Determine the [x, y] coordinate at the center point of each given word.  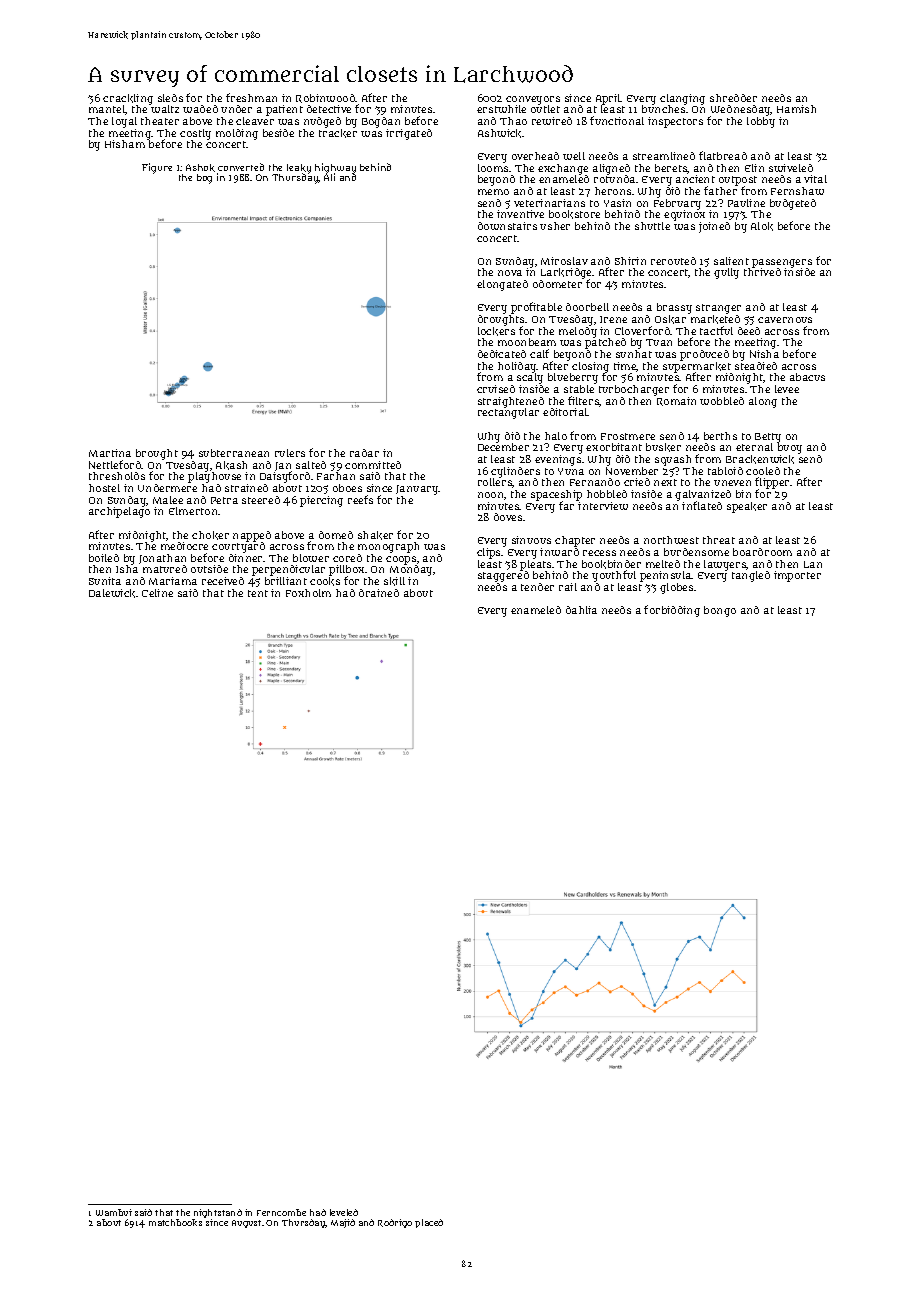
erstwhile [501, 109]
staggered [503, 576]
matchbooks [175, 1222]
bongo [720, 611]
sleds [170, 98]
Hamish [796, 109]
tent [258, 593]
